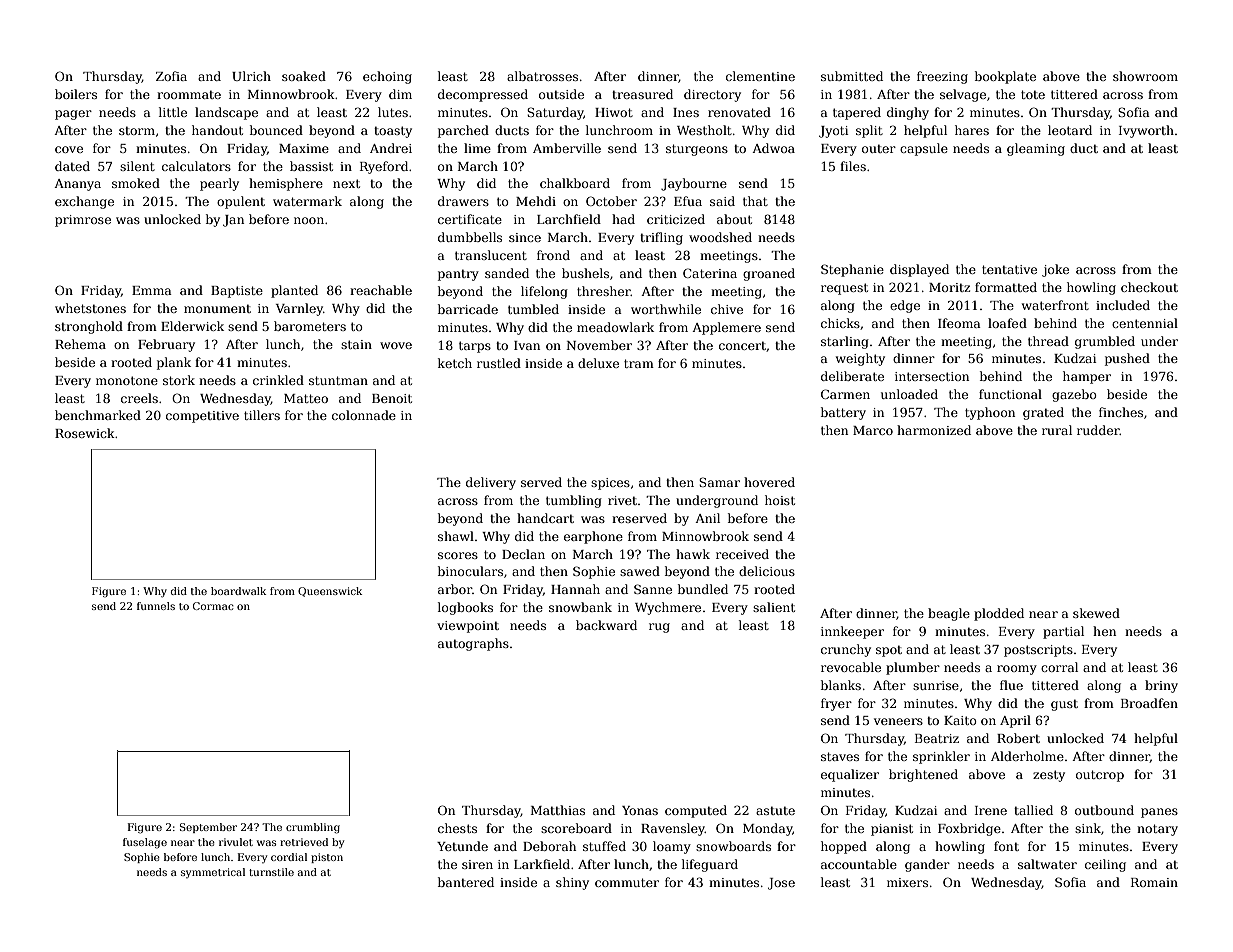  I want to click on calculators, so click(196, 166).
